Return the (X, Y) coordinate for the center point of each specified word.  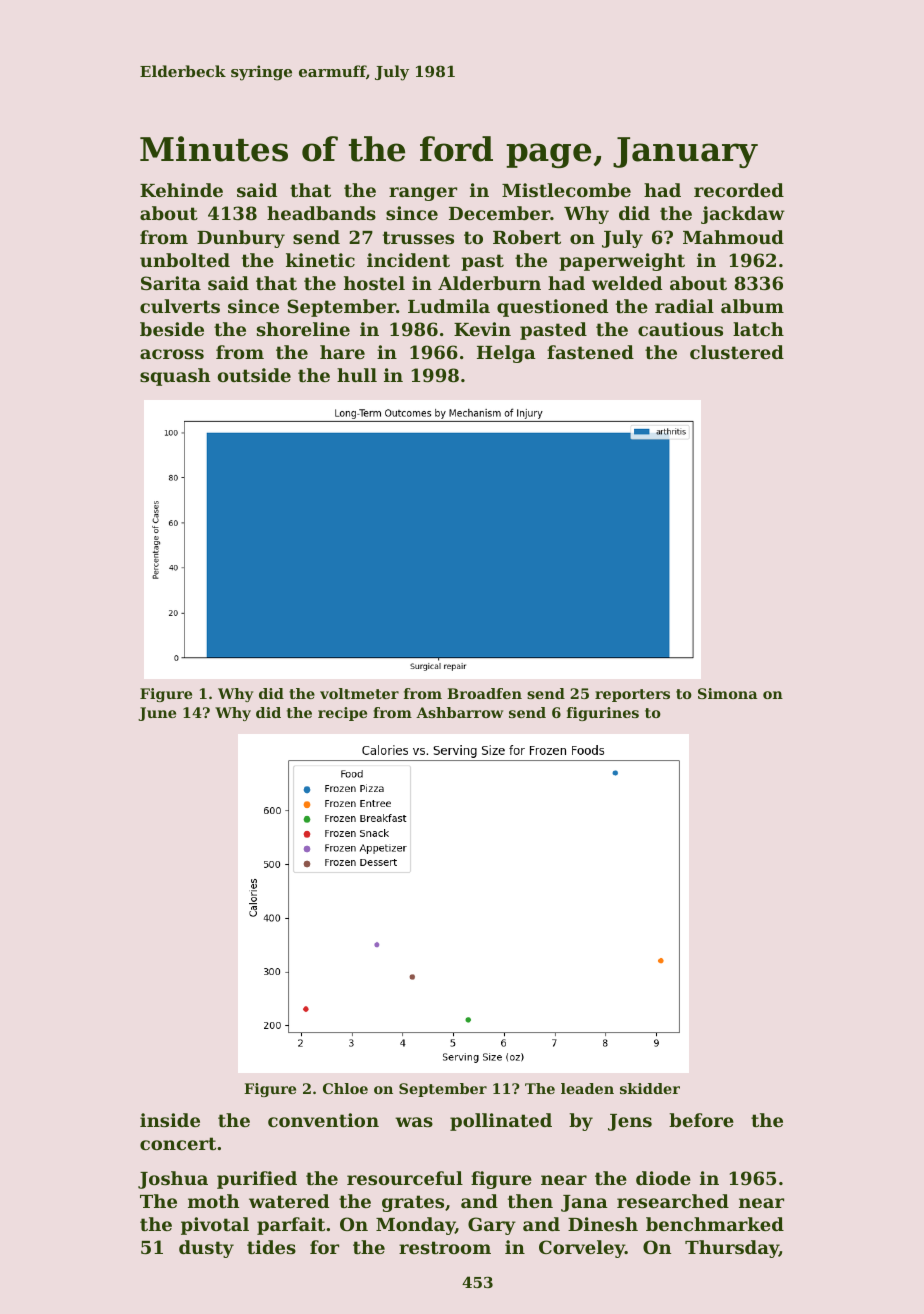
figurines (603, 714)
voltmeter (359, 693)
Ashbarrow (459, 712)
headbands (321, 213)
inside (170, 1120)
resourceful (405, 1178)
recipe (342, 714)
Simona (727, 693)
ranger (423, 194)
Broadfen (484, 693)
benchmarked (715, 1224)
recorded (739, 190)
